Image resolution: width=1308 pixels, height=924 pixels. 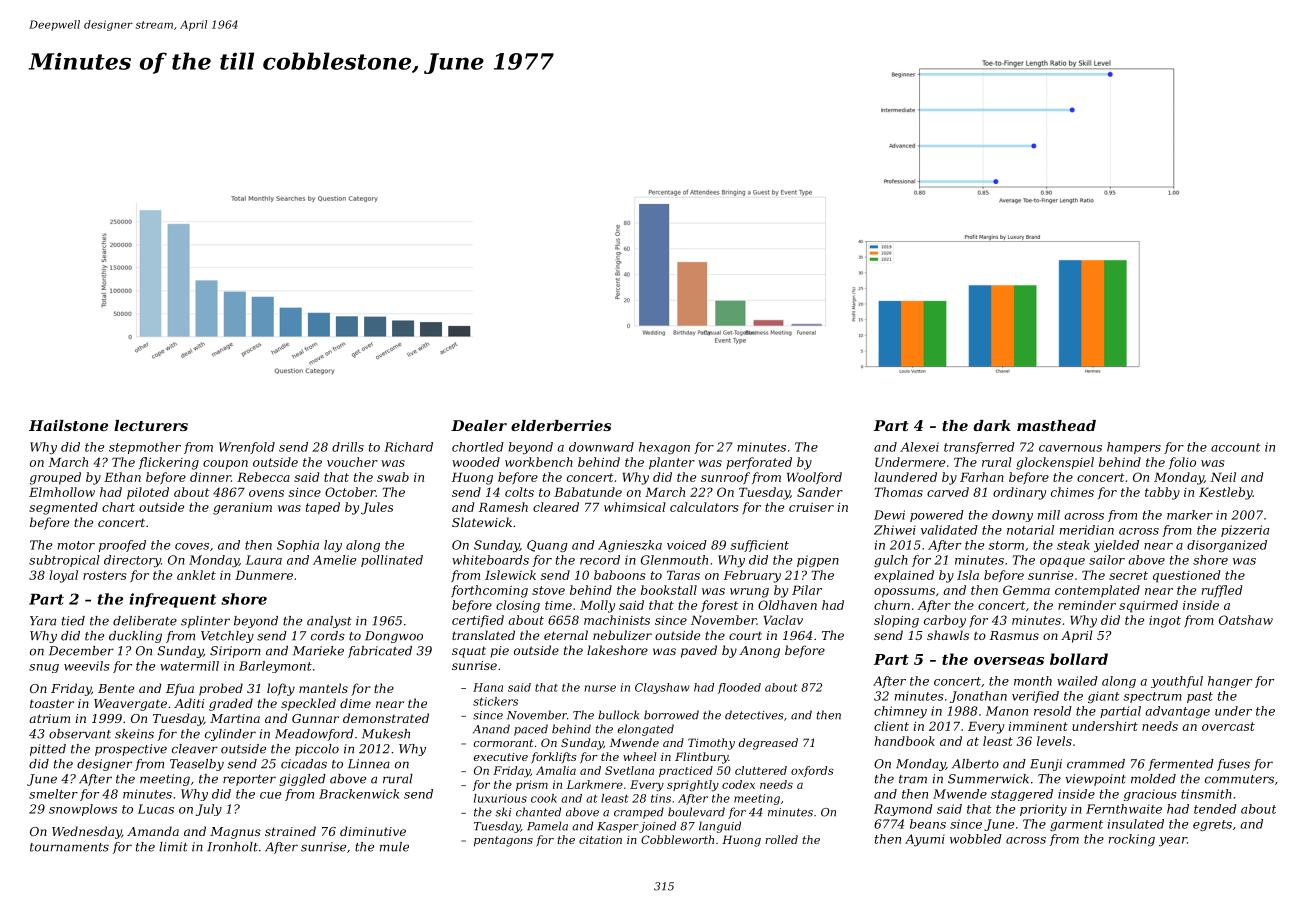 What do you see at coordinates (169, 463) in the screenshot?
I see `flickering` at bounding box center [169, 463].
